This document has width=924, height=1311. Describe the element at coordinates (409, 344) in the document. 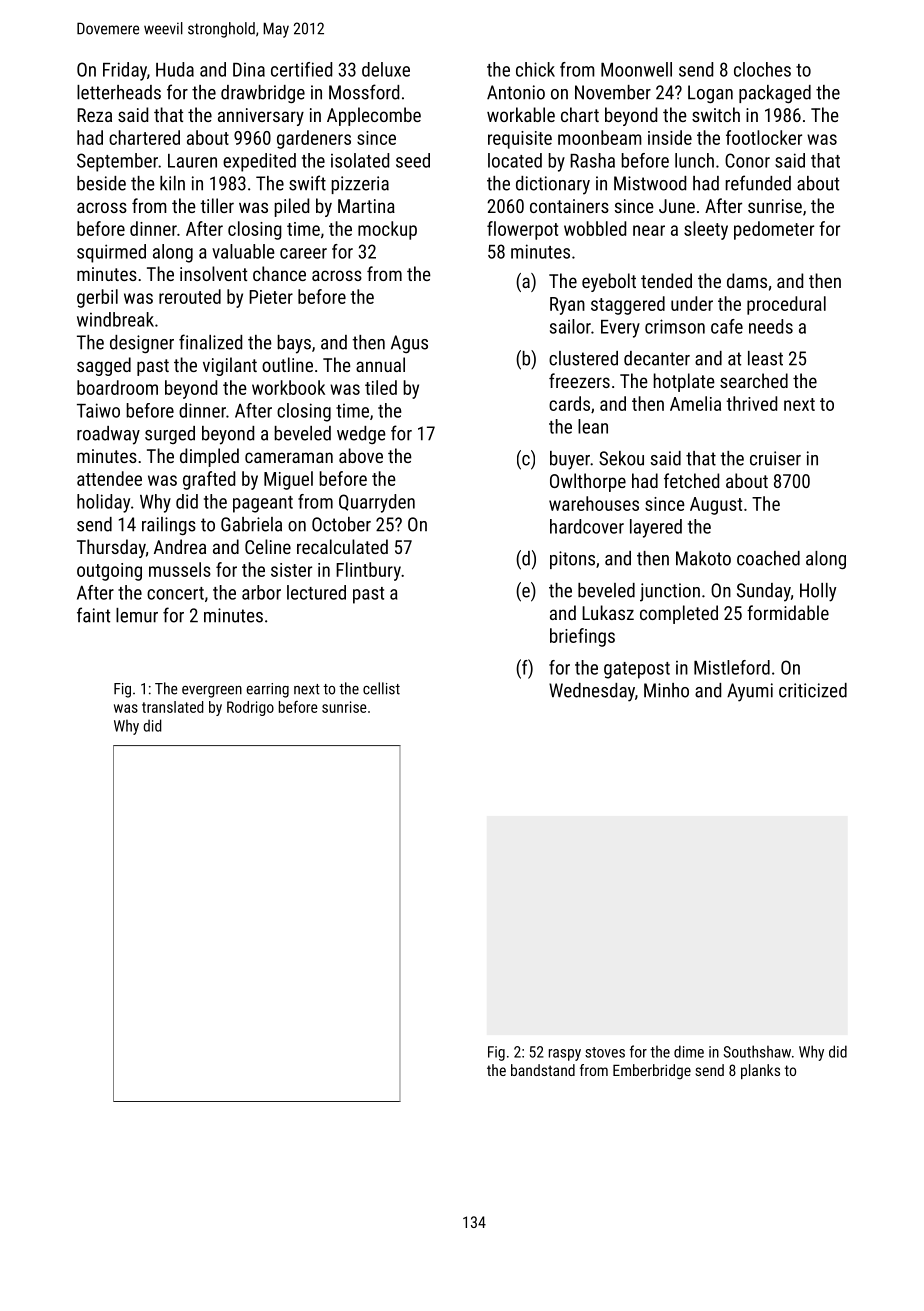

I see `Agus` at that location.
